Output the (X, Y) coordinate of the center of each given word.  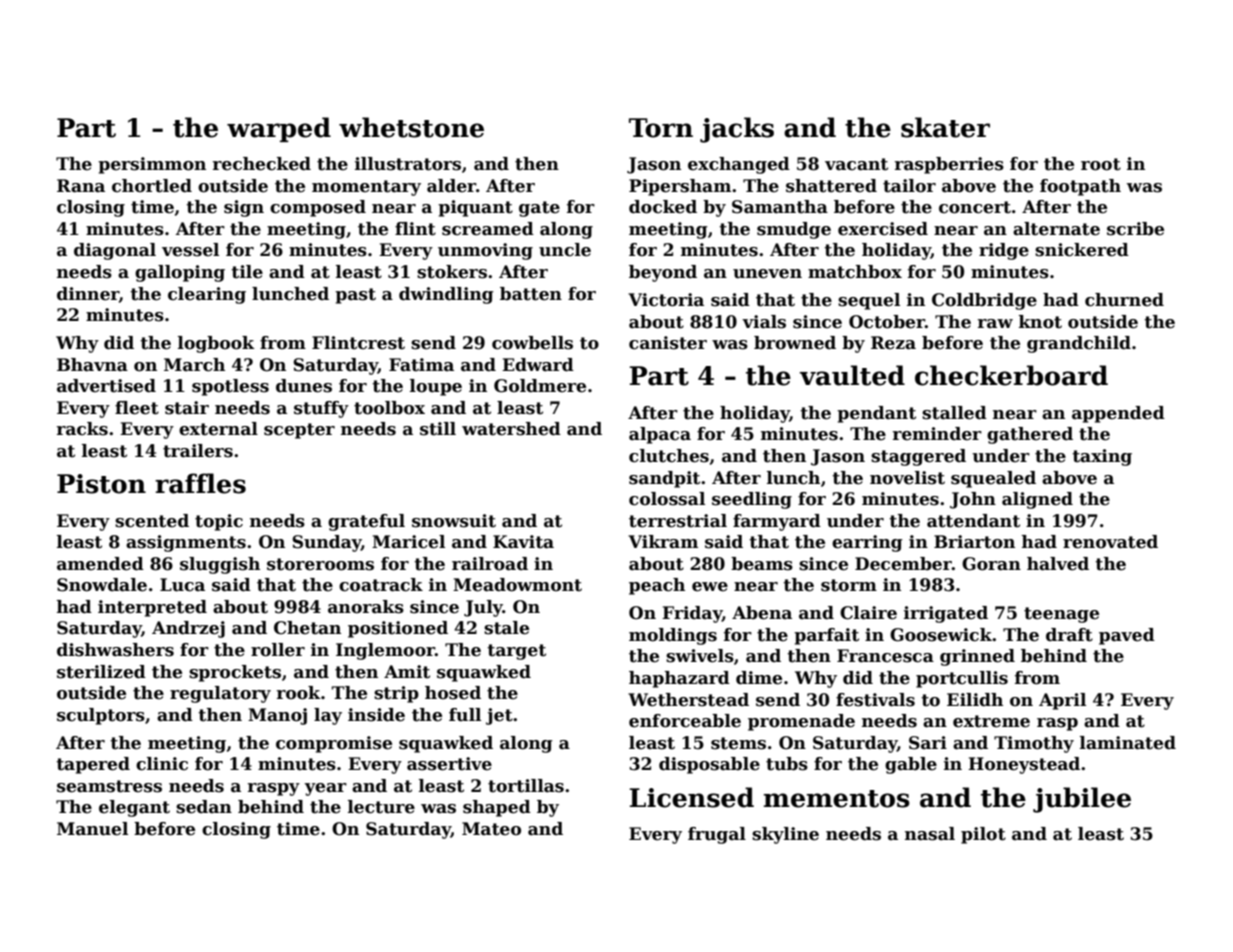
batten (531, 294)
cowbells (532, 343)
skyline (785, 835)
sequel (869, 301)
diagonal (115, 251)
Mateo (491, 829)
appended (1118, 414)
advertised (106, 386)
